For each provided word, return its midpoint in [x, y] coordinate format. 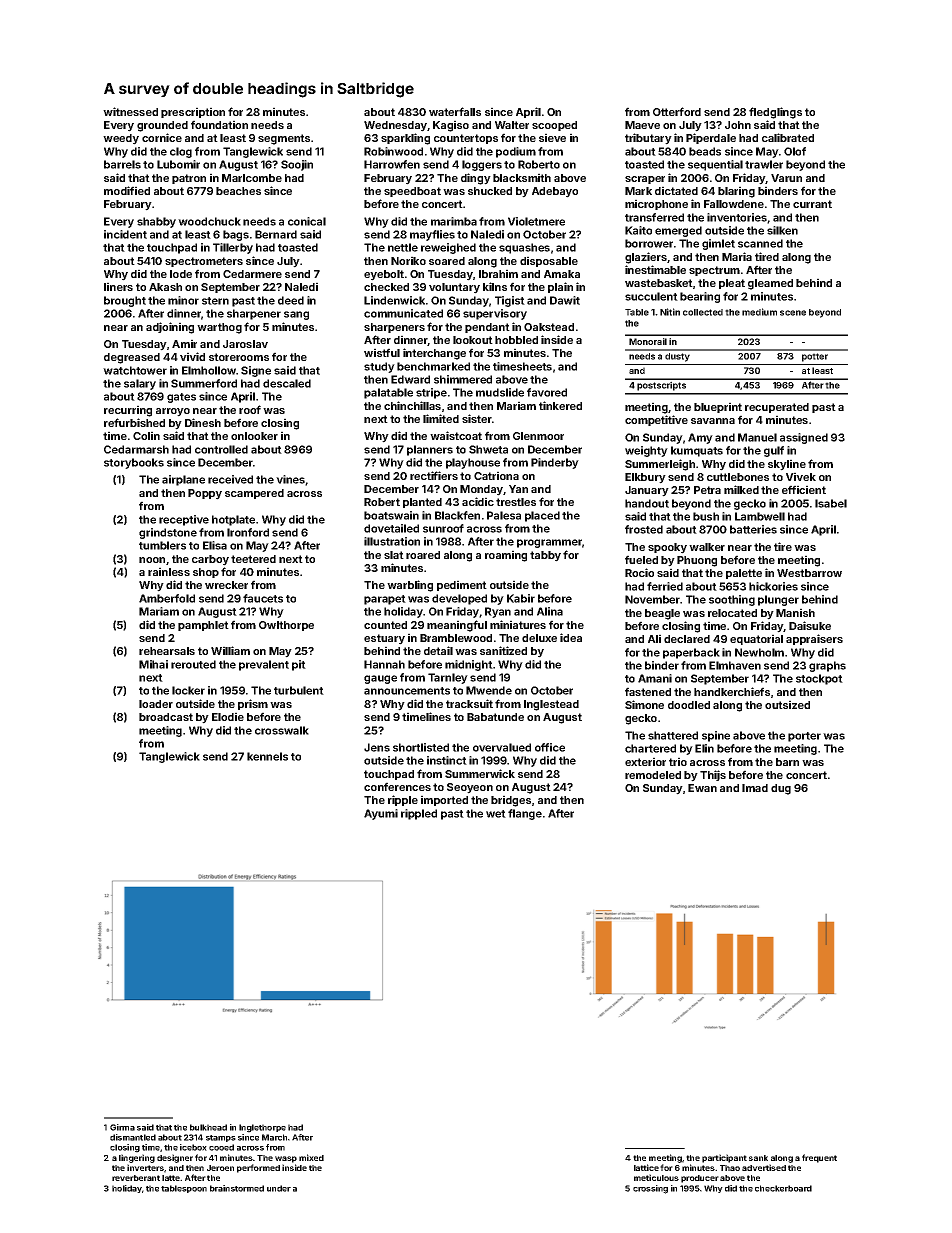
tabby [545, 556]
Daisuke [810, 625]
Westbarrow [809, 573]
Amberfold [167, 598]
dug [781, 789]
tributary [648, 139]
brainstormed [237, 1188]
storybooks [134, 463]
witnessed [130, 111]
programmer [550, 543]
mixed [311, 1157]
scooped [554, 126]
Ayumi [381, 814]
